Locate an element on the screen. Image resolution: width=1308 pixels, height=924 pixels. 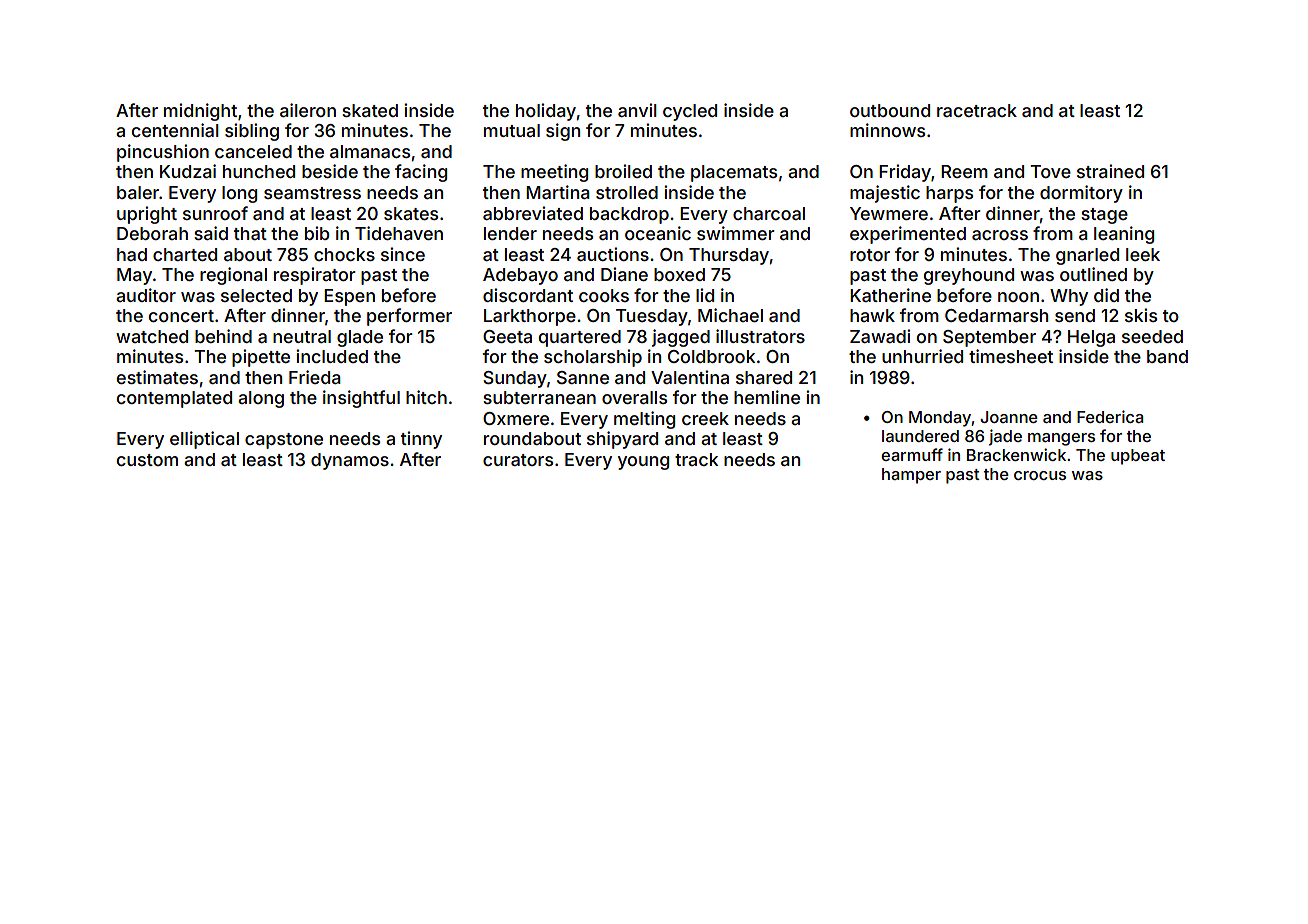
placemats is located at coordinates (734, 173).
